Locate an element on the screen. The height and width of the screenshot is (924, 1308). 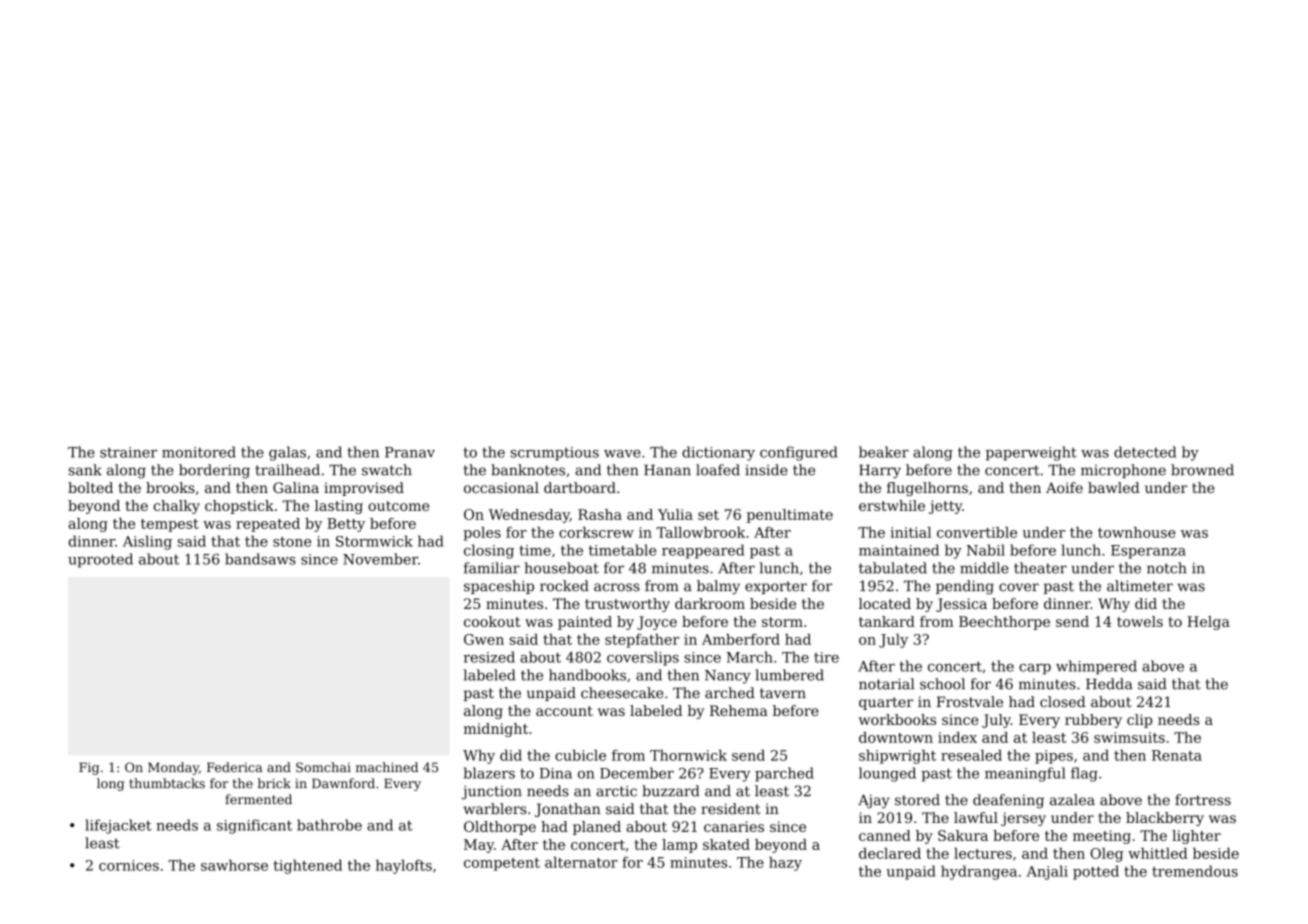
thumbtacks is located at coordinates (167, 783).
